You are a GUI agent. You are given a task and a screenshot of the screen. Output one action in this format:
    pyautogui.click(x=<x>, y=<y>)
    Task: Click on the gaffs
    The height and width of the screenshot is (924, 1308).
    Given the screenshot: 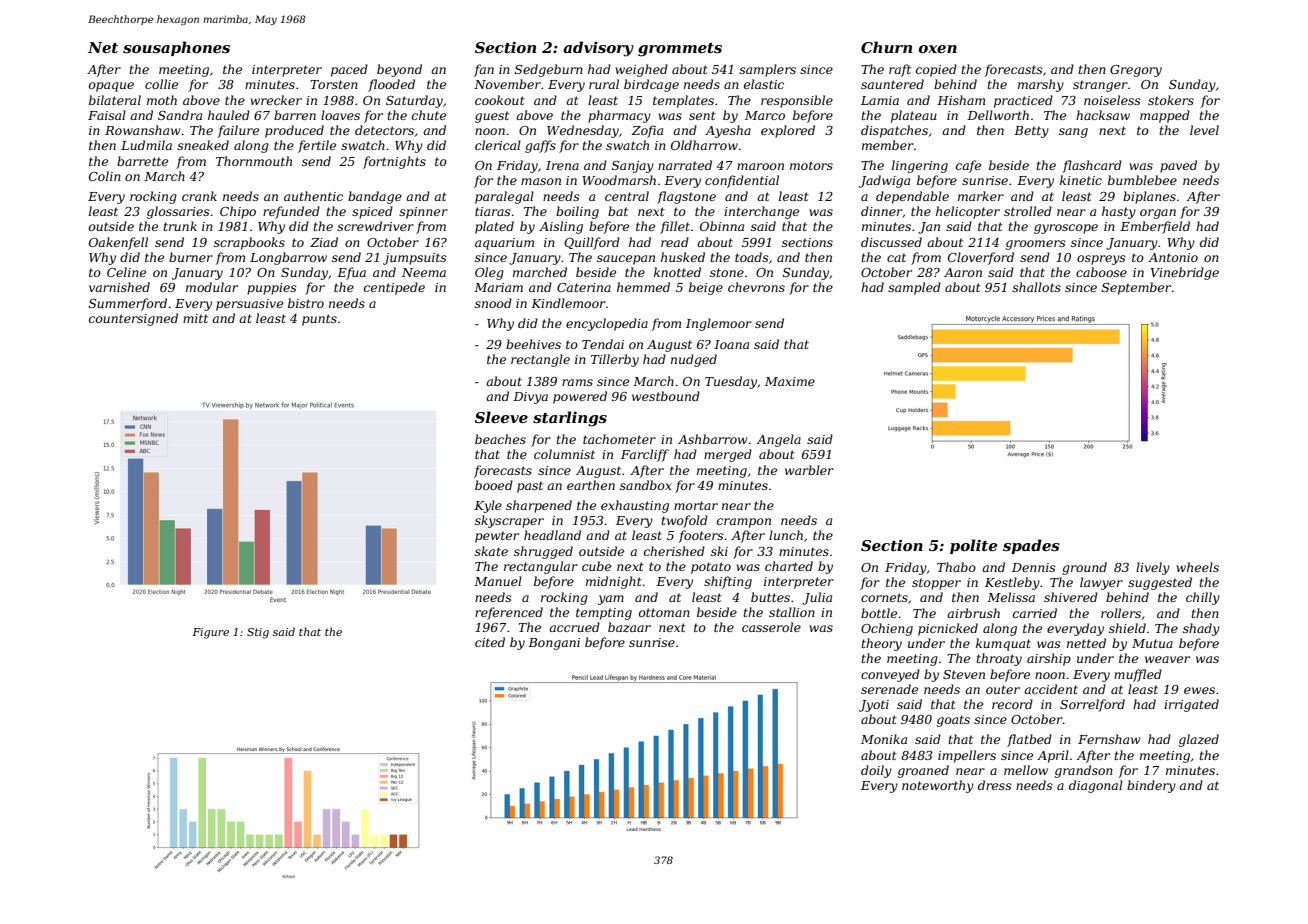 What is the action you would take?
    pyautogui.click(x=540, y=146)
